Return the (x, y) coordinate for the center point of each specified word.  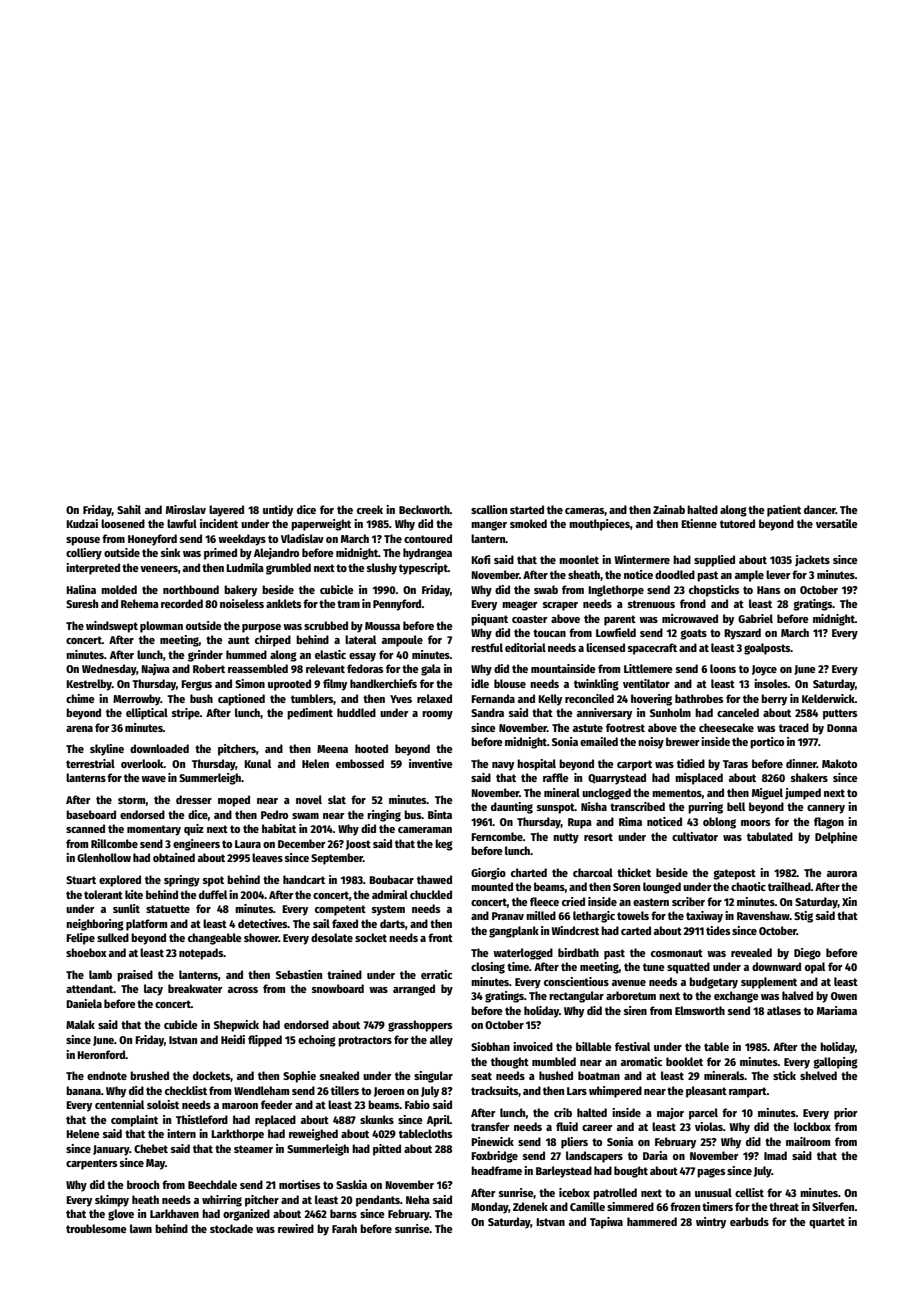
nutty (566, 838)
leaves (267, 857)
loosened (123, 523)
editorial (525, 647)
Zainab (669, 509)
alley (441, 1041)
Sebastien (299, 974)
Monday (490, 1208)
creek (370, 509)
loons (723, 668)
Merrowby (137, 700)
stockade (231, 1228)
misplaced (699, 779)
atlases (784, 1010)
